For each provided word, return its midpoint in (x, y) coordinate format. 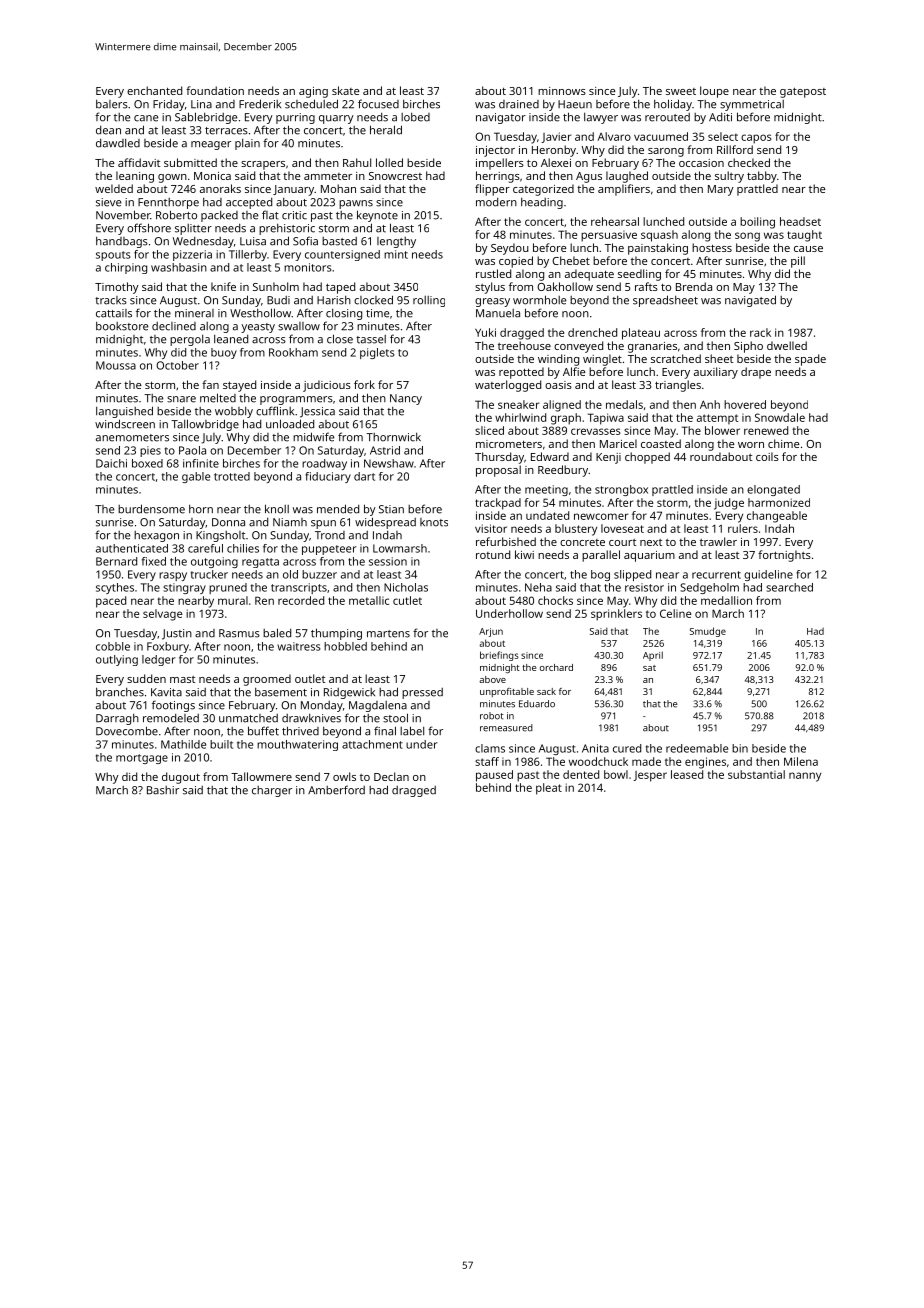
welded (114, 188)
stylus (490, 288)
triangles (678, 386)
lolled (389, 162)
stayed (239, 386)
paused (494, 776)
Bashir (163, 790)
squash (659, 236)
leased (687, 774)
